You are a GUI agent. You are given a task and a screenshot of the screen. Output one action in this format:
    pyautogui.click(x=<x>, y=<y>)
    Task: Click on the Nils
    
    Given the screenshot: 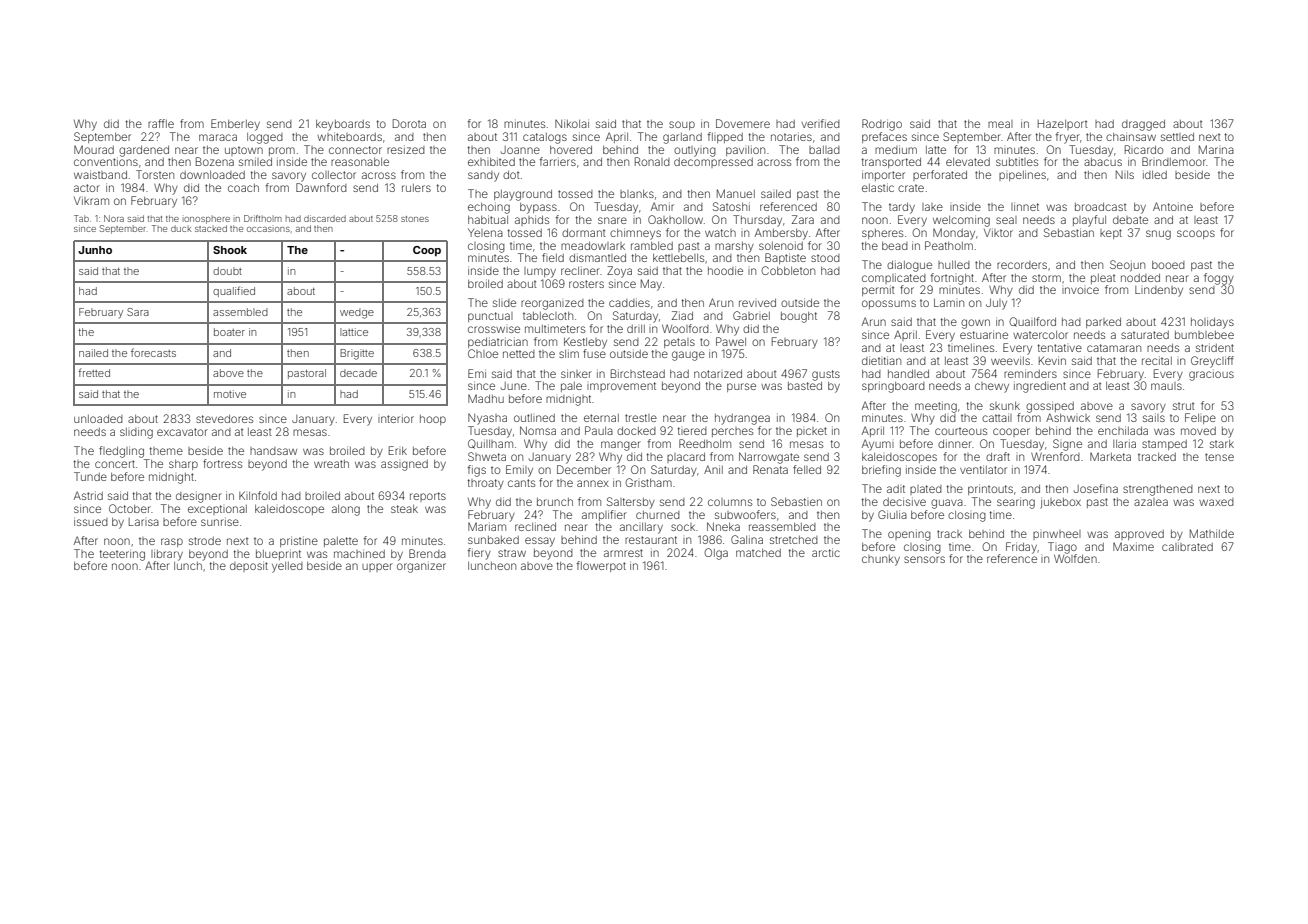 What is the action you would take?
    pyautogui.click(x=1125, y=174)
